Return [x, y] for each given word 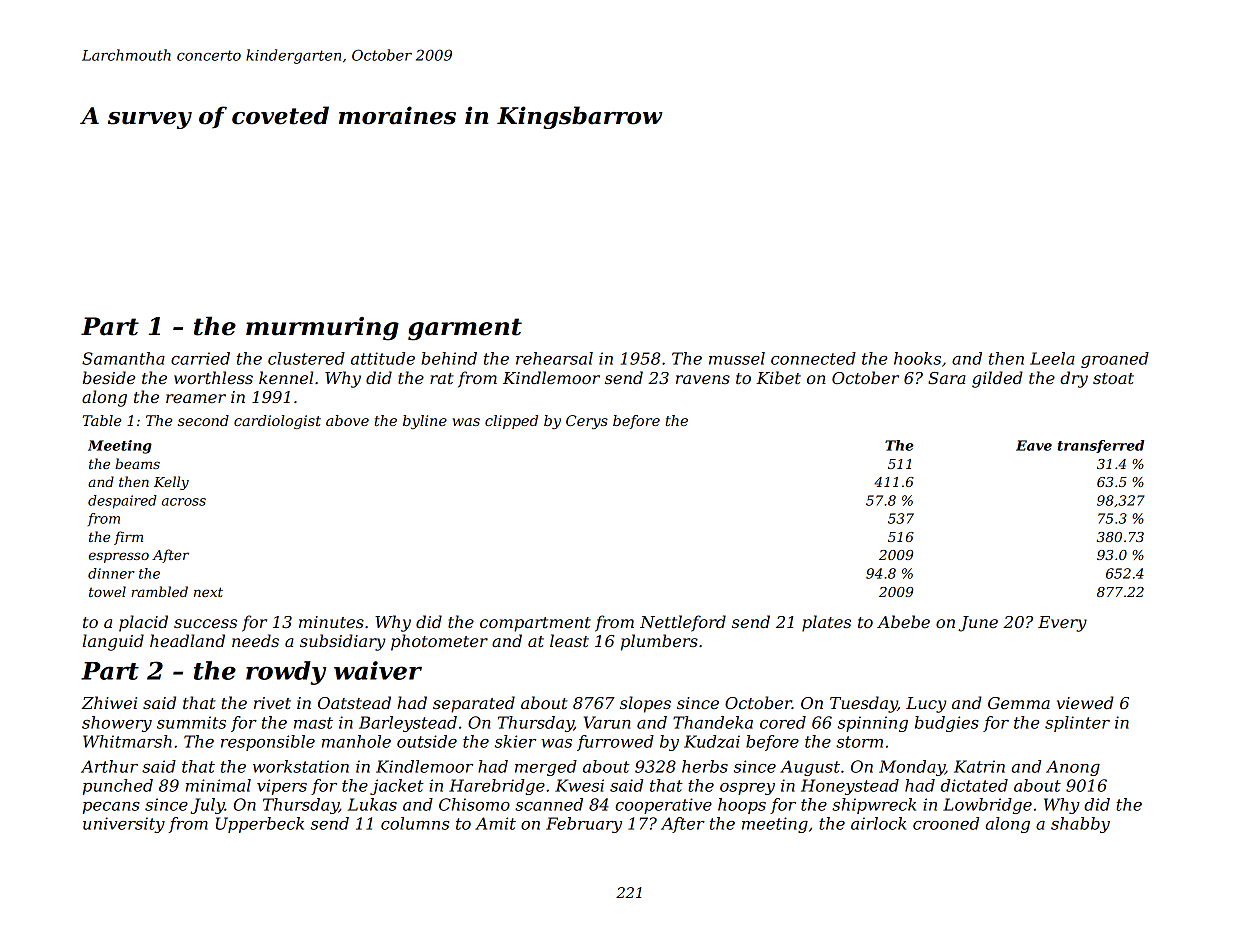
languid [113, 642]
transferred [1101, 446]
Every [1062, 624]
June [978, 624]
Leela [1052, 358]
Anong [1073, 768]
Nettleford [683, 623]
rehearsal [554, 358]
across [184, 502]
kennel [286, 377]
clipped [511, 422]
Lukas [372, 804]
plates [826, 623]
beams [137, 463]
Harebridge [497, 787]
